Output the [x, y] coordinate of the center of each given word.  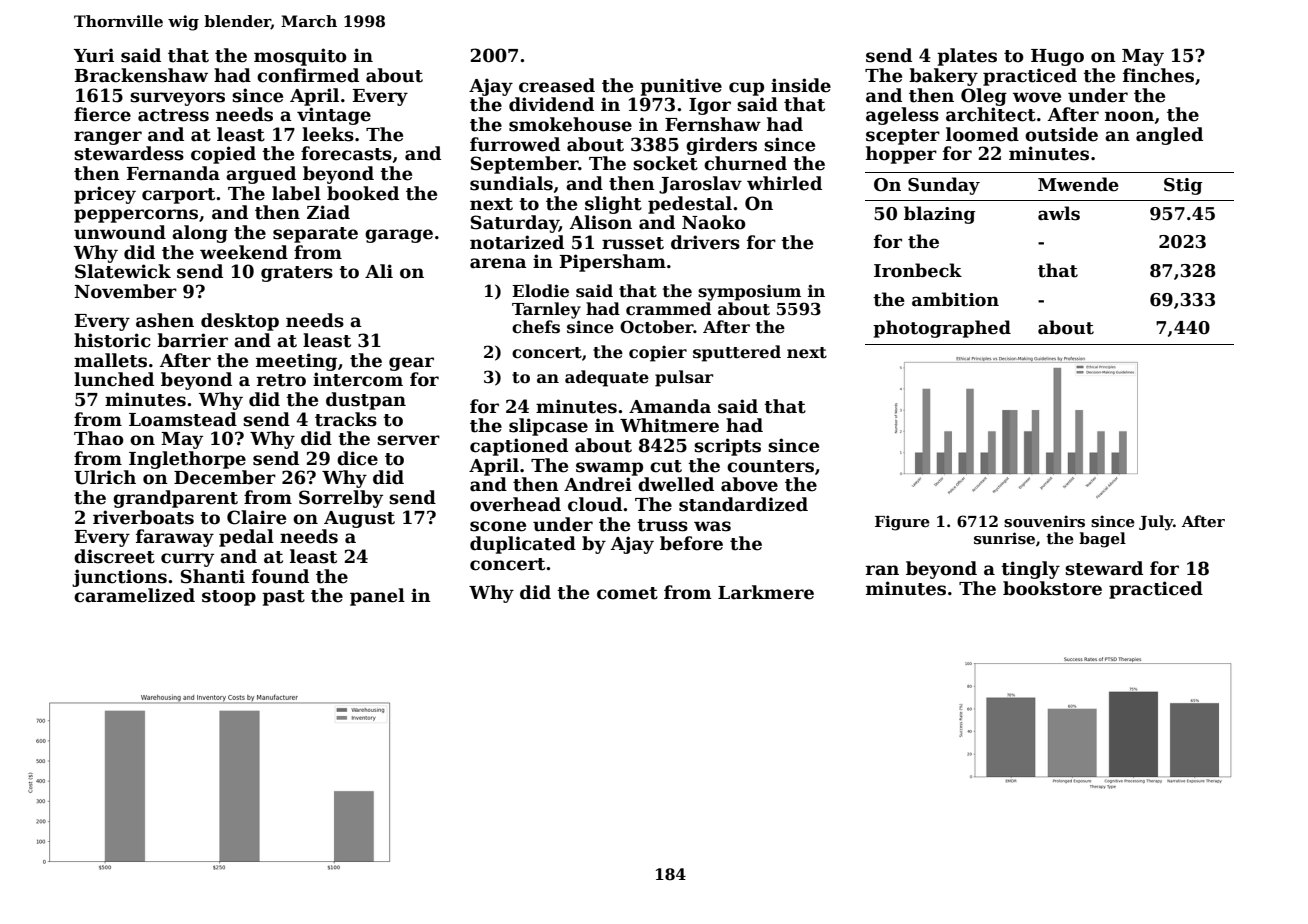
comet [627, 593]
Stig [1183, 186]
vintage [334, 116]
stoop [229, 598]
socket [665, 163]
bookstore [1052, 588]
